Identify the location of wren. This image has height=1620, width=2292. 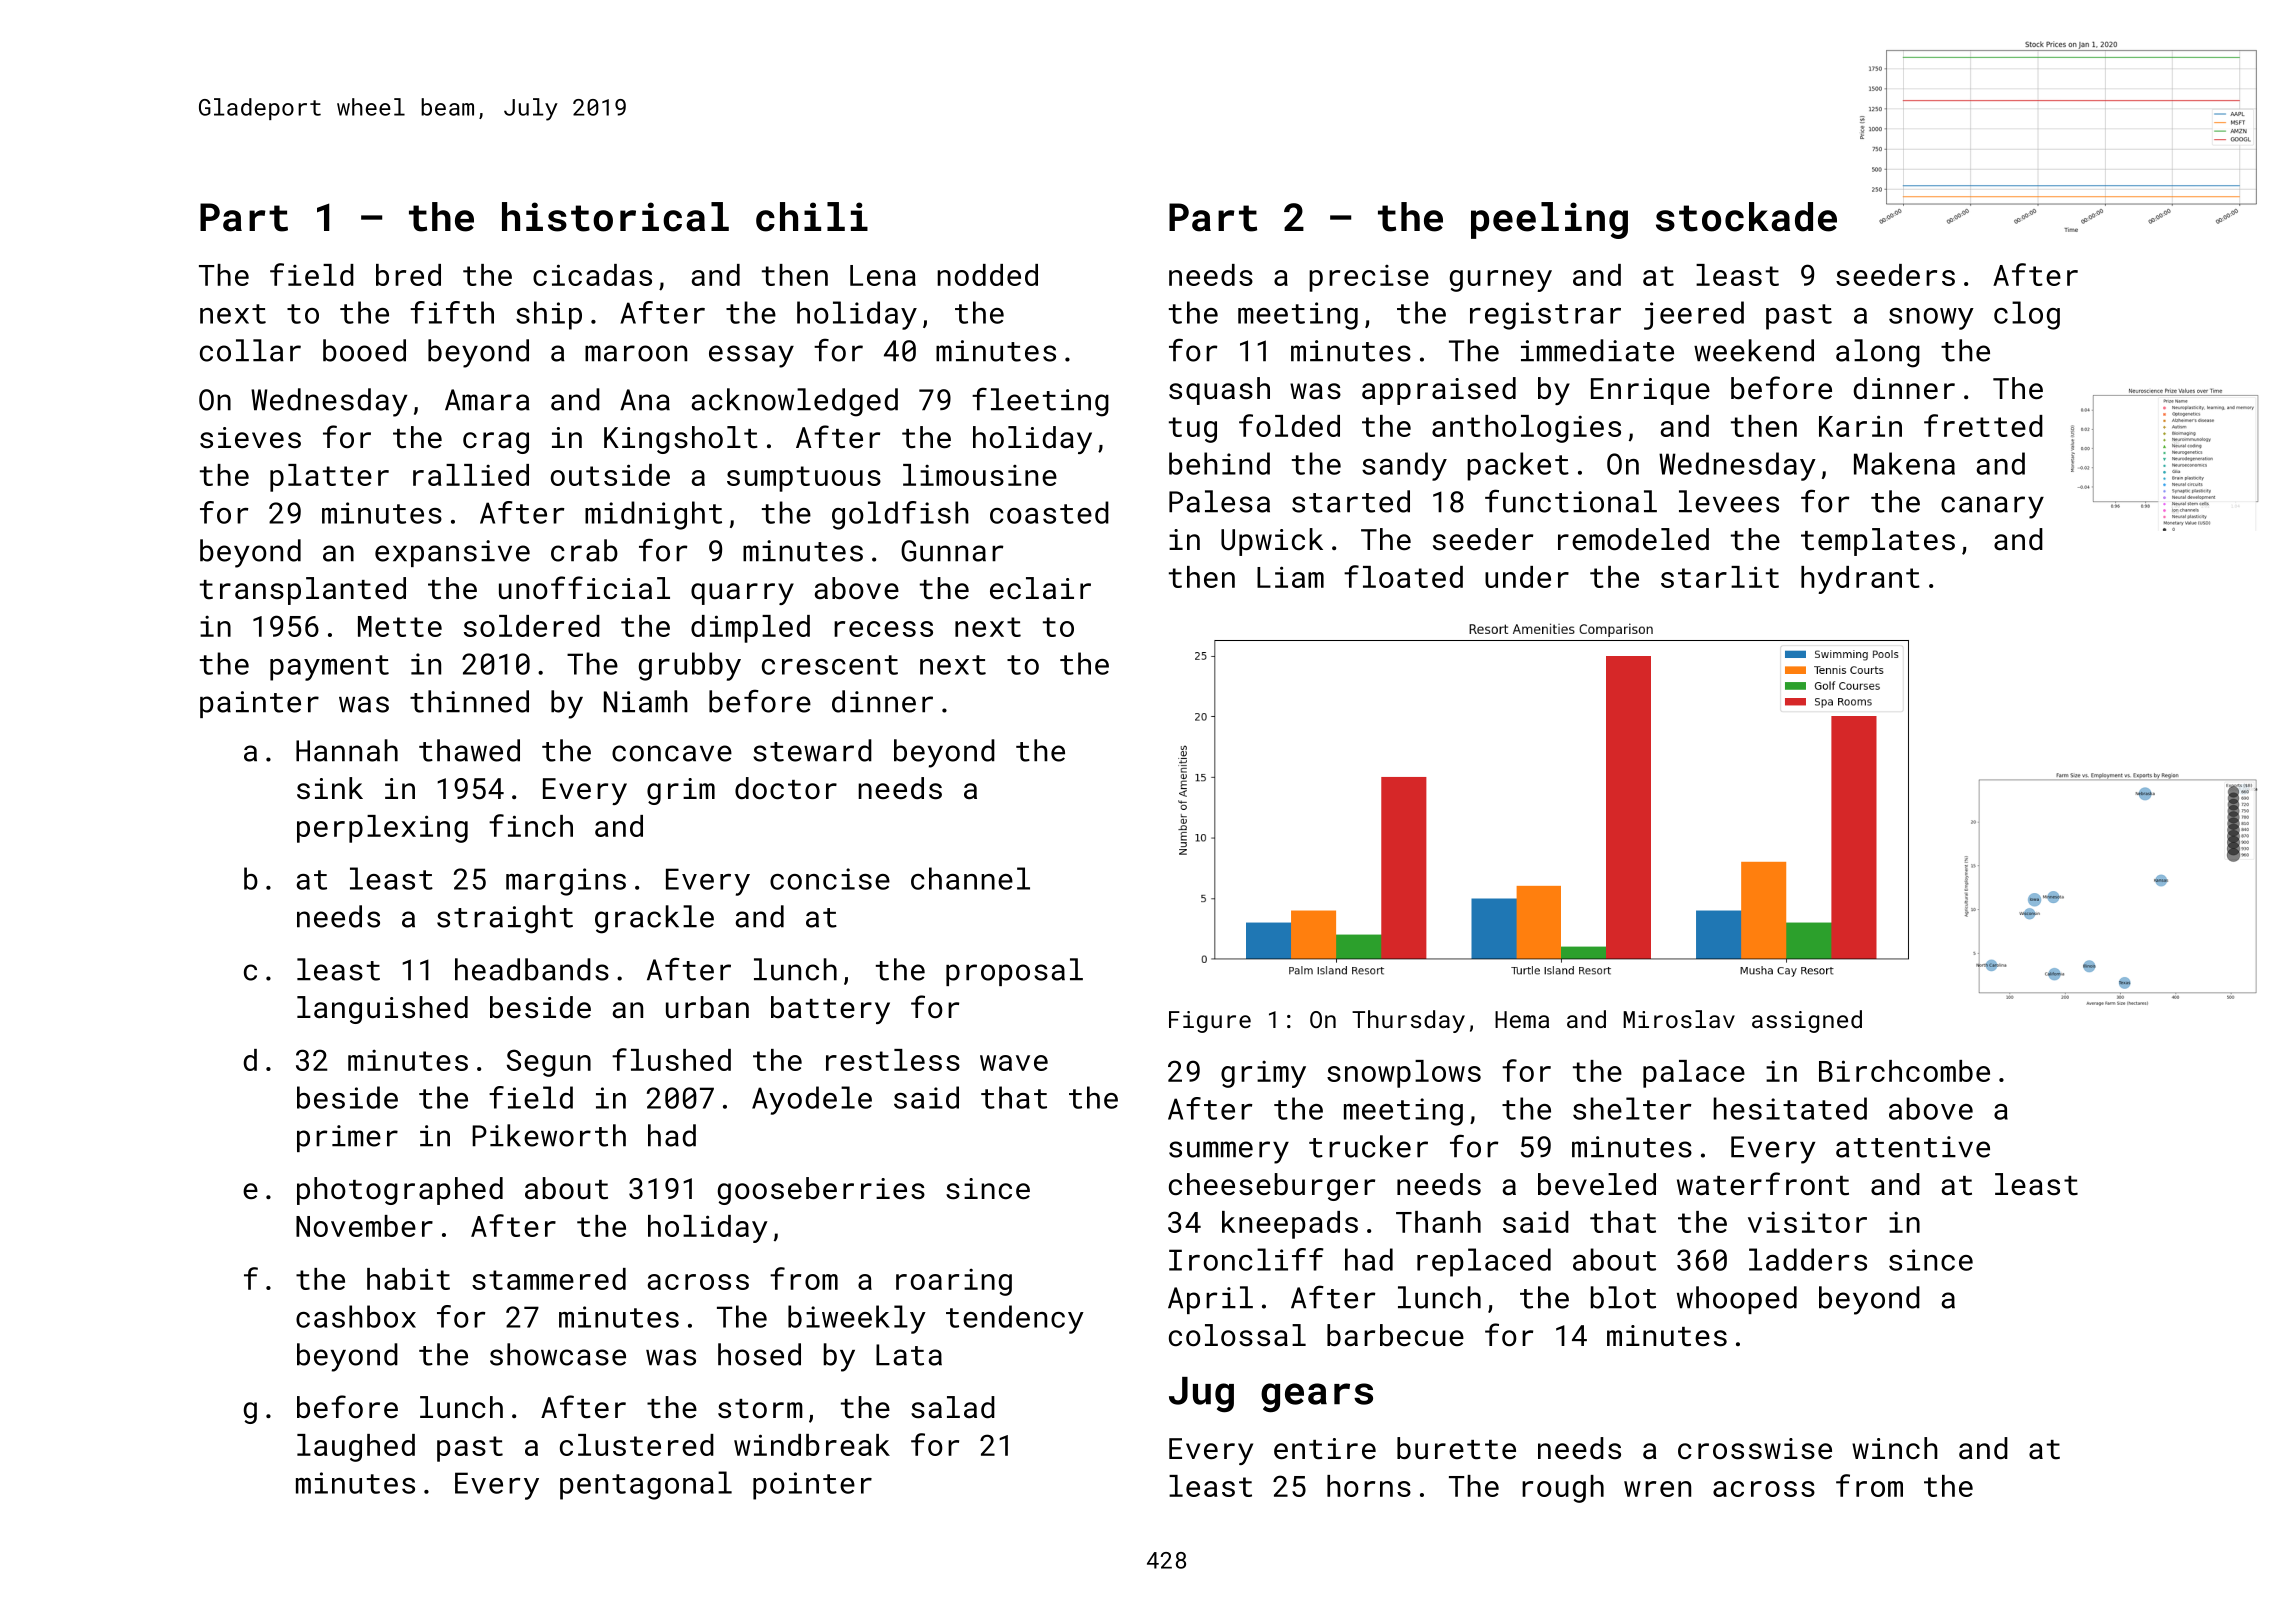
(1657, 1489).
